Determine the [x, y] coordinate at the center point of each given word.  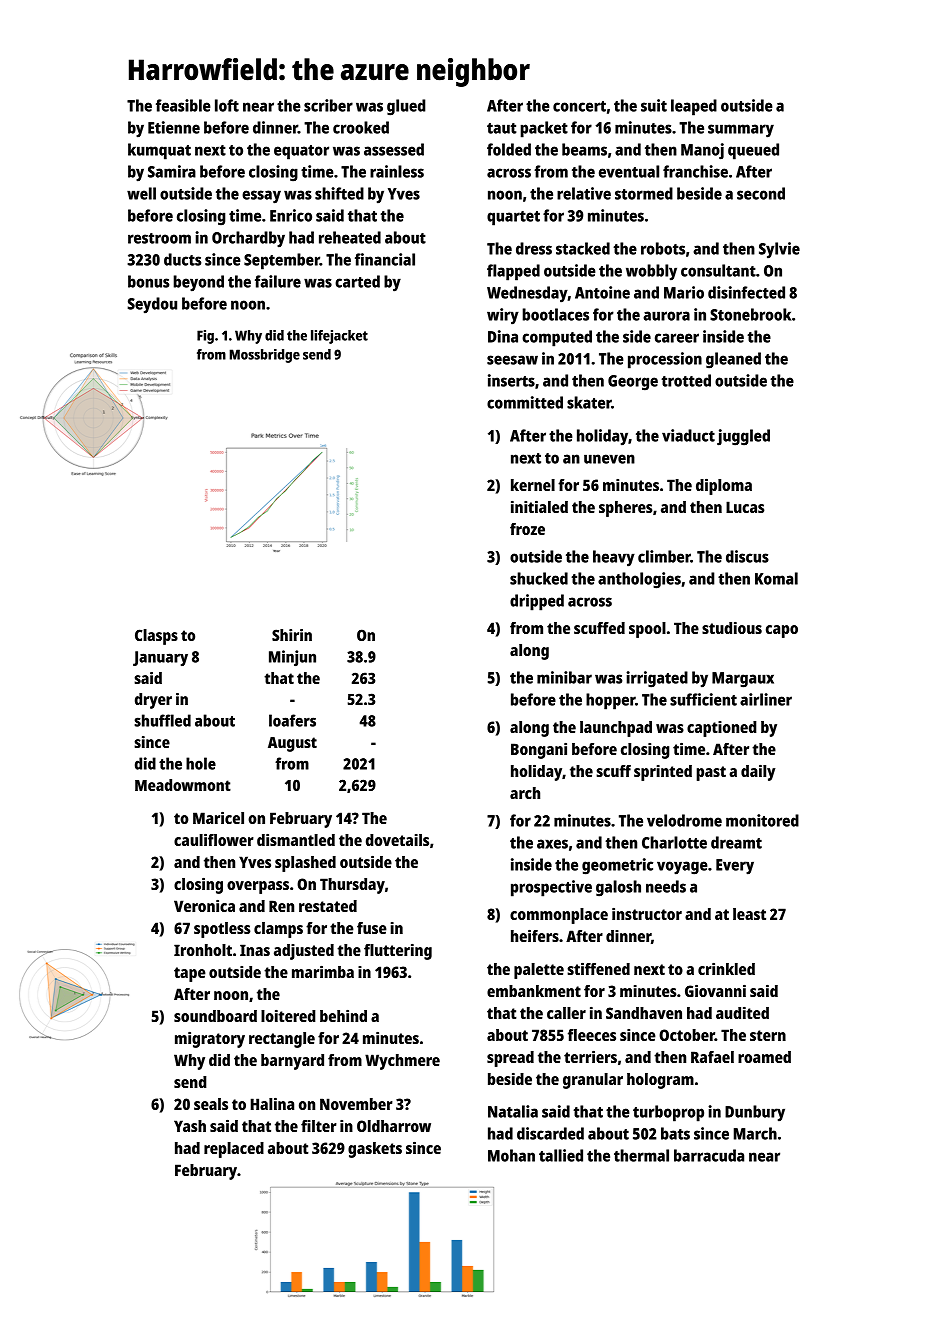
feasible [183, 105]
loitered [288, 1016]
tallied [561, 1155]
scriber [328, 105]
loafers [292, 720]
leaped [694, 107]
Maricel [218, 818]
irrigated [657, 679]
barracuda [709, 1155]
